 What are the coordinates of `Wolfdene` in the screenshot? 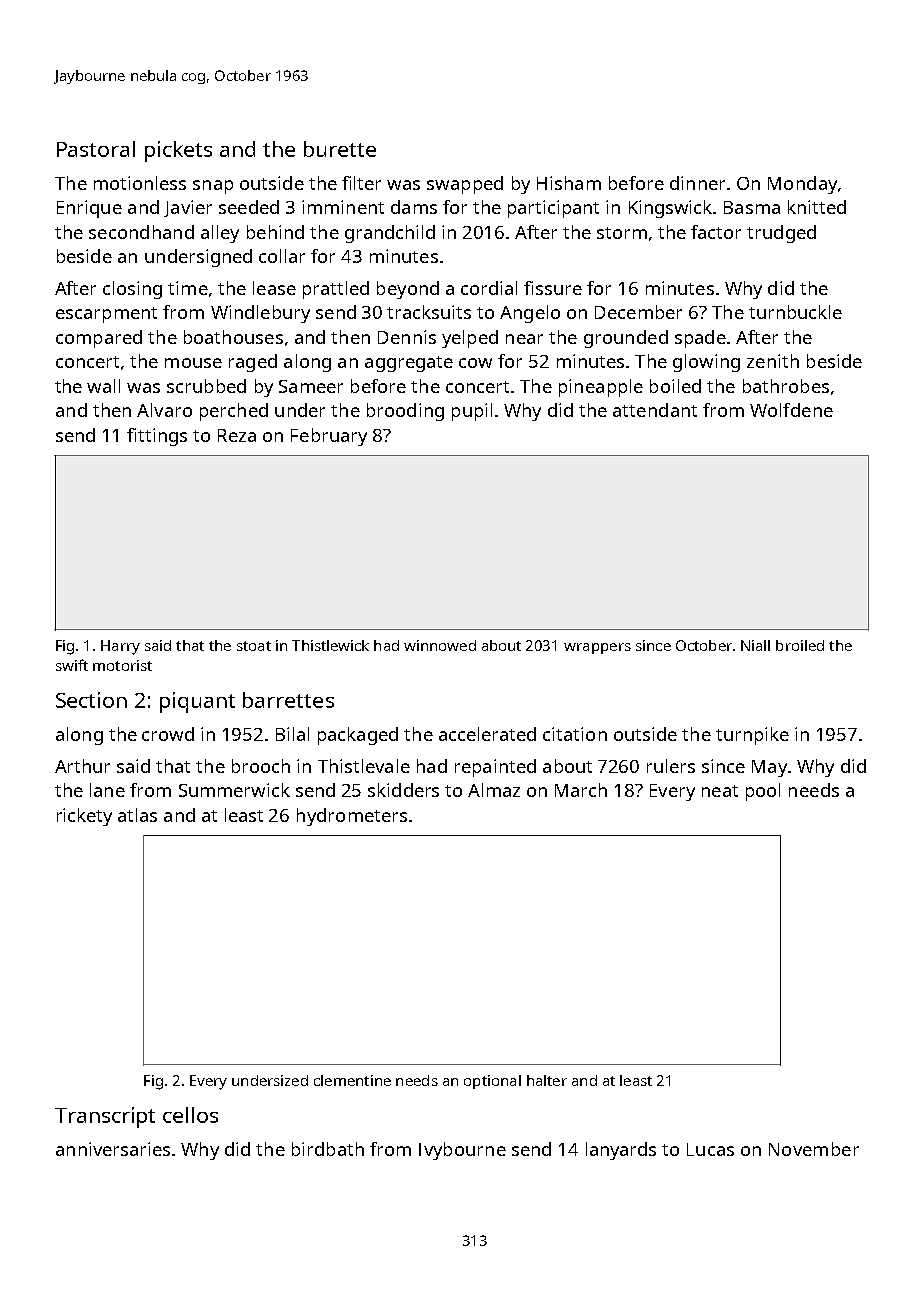 It's located at (791, 410).
